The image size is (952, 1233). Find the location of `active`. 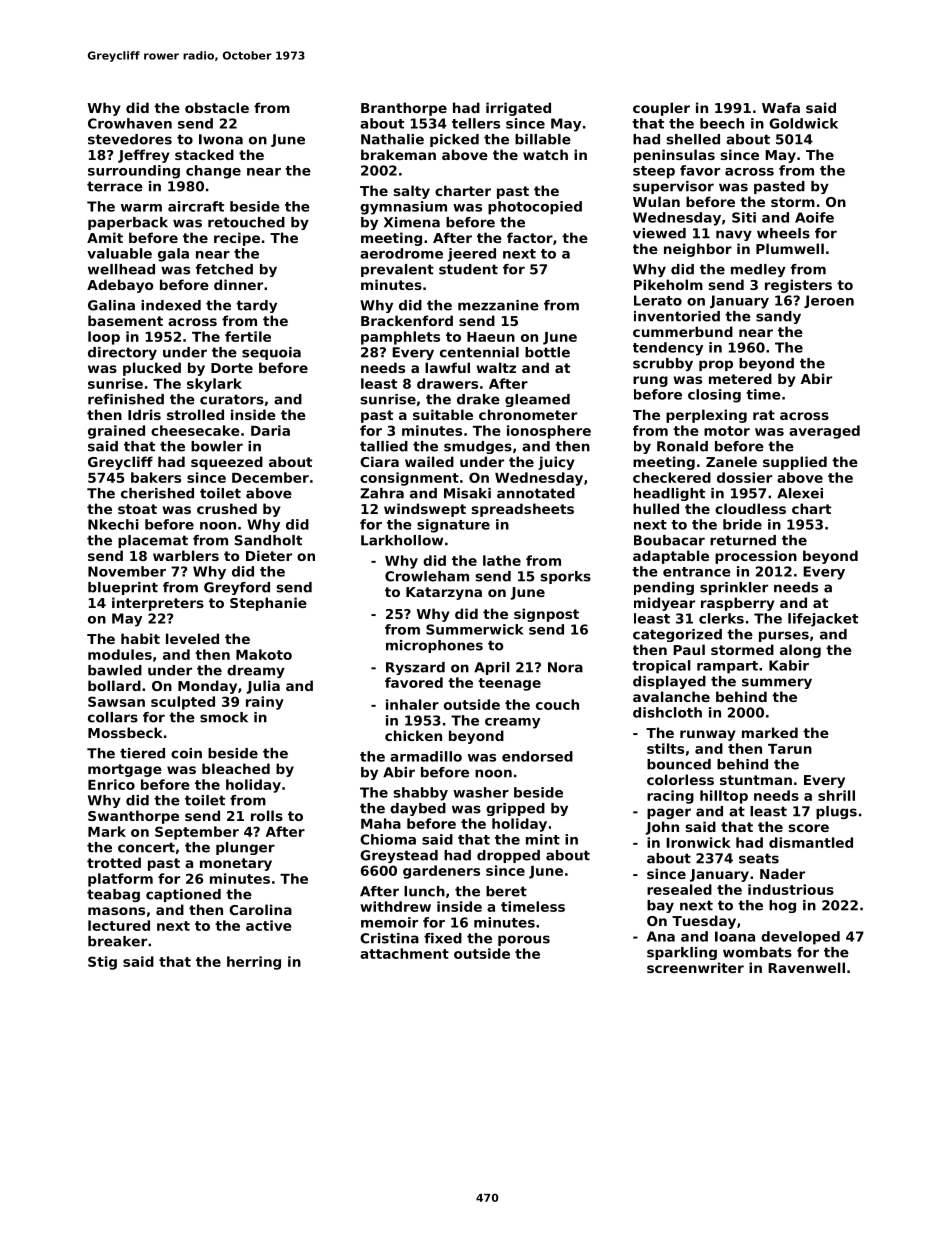

active is located at coordinates (269, 925).
